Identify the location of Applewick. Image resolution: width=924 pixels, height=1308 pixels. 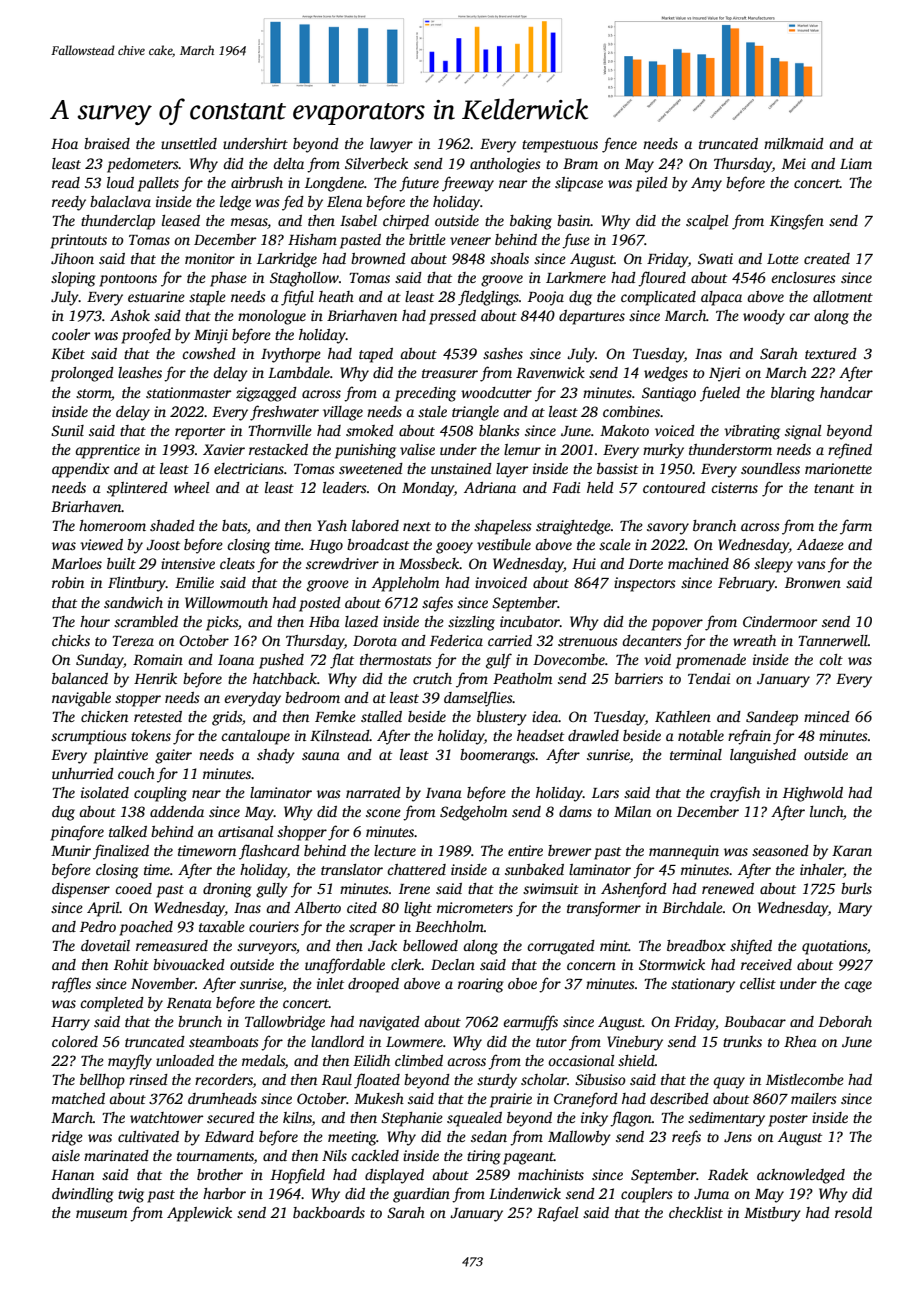
(199, 1214).
